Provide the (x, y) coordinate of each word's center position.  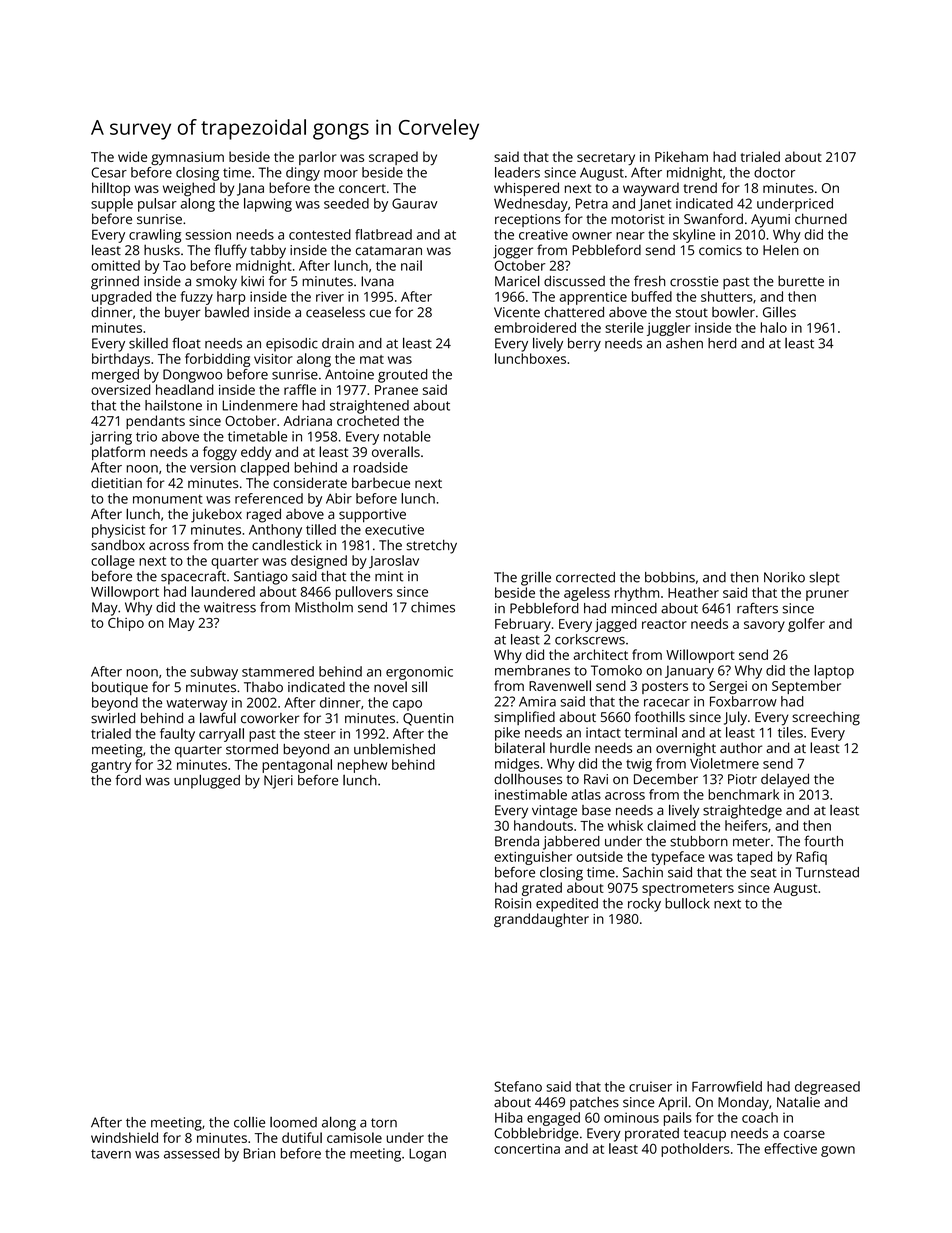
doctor (774, 172)
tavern (111, 1154)
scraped (393, 158)
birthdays (121, 360)
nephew (362, 766)
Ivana (377, 281)
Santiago (261, 578)
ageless (587, 594)
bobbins (670, 577)
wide (132, 156)
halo (774, 327)
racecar (667, 703)
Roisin (513, 903)
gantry (111, 767)
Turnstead (827, 872)
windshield (124, 1137)
